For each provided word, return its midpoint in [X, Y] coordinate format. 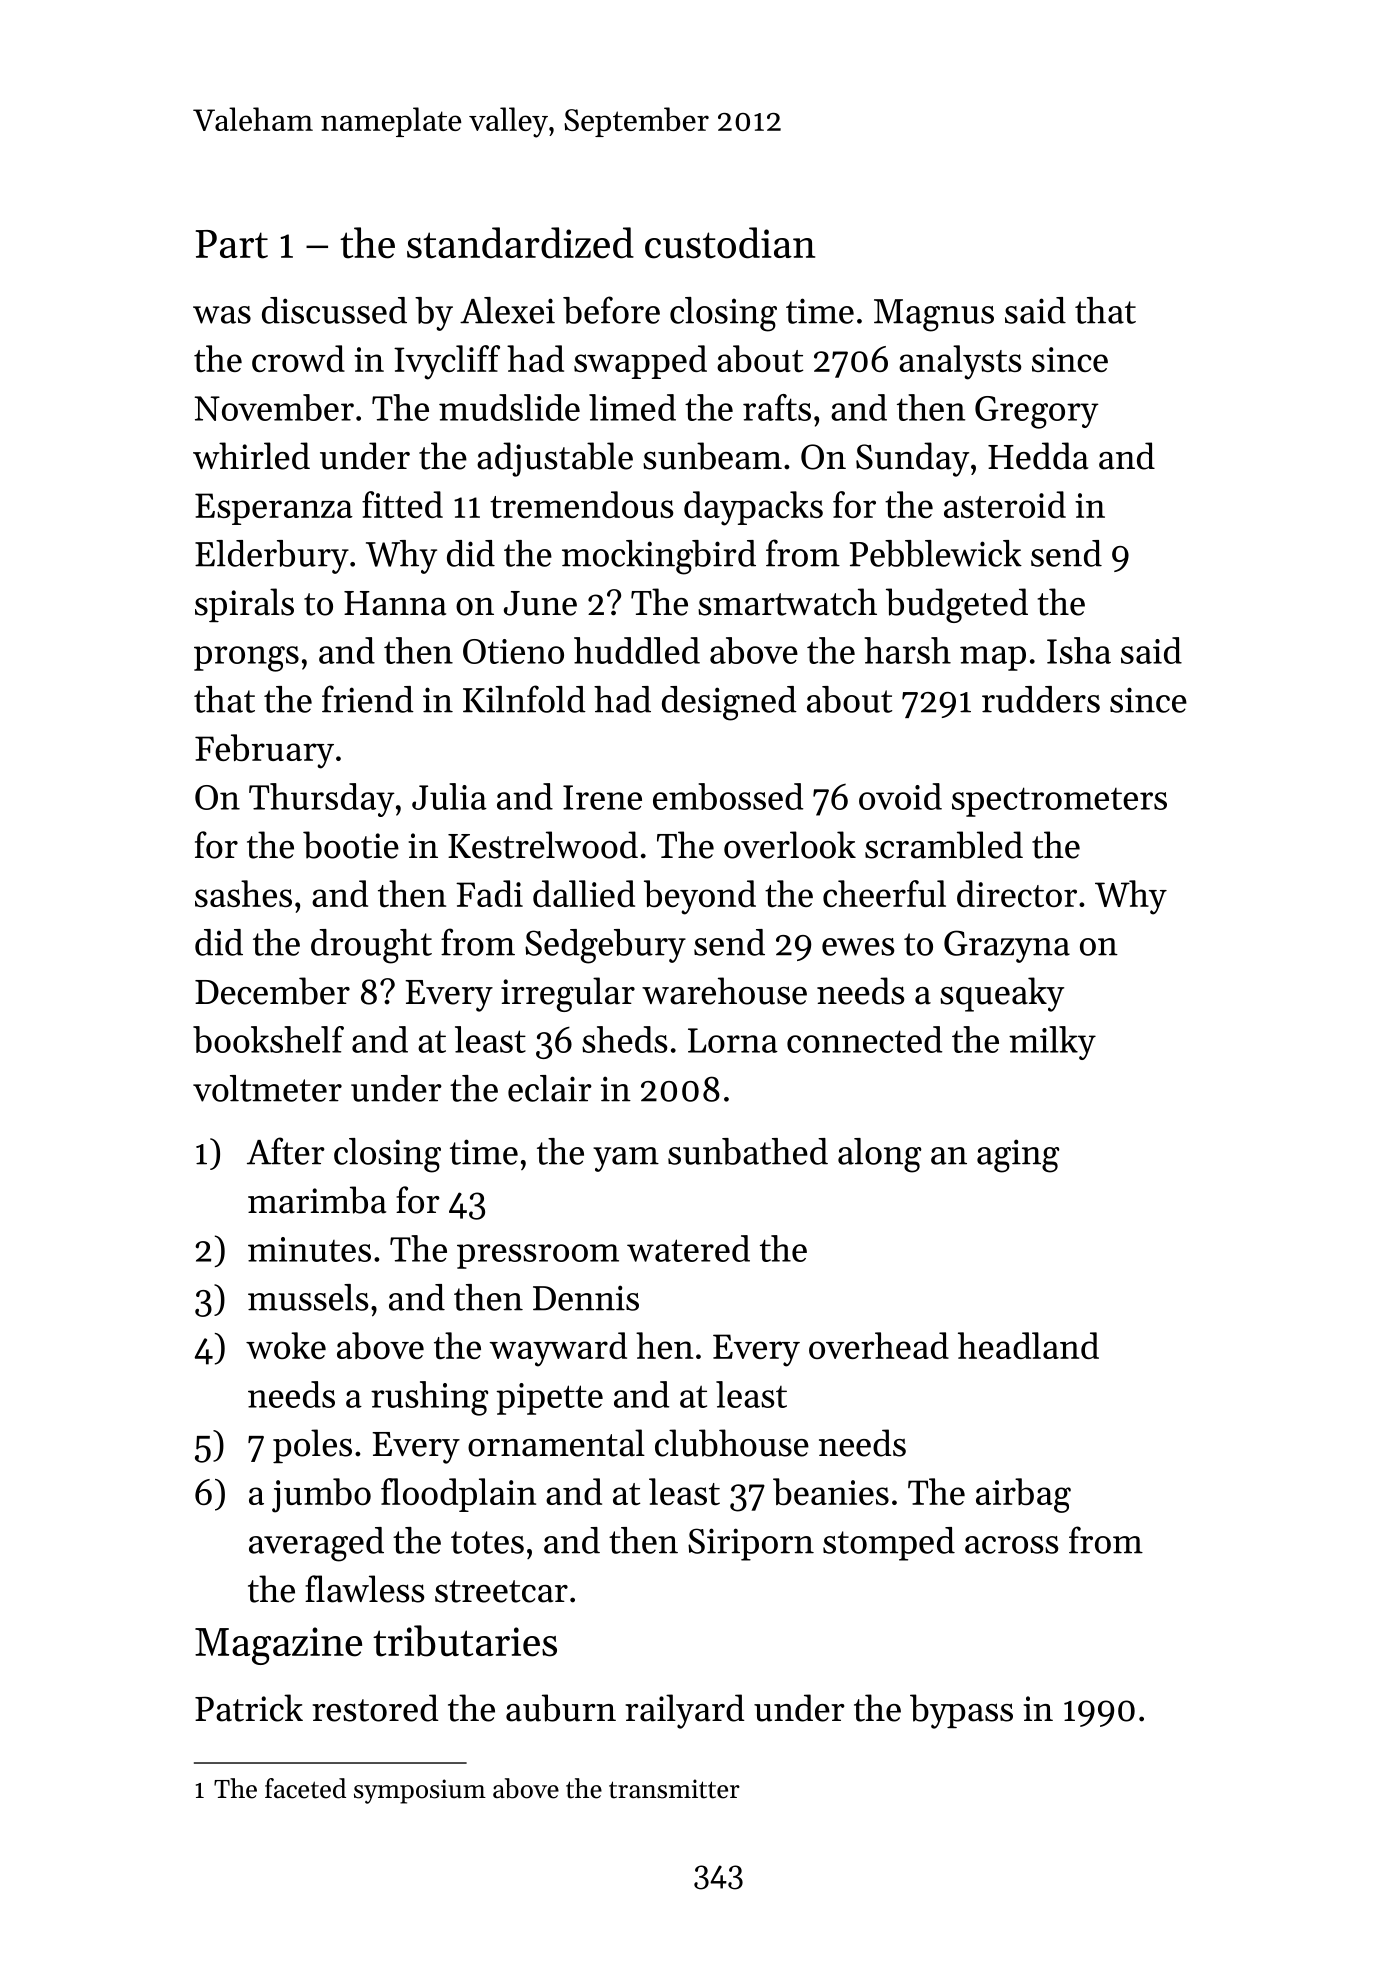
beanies [831, 1491]
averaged [316, 1544]
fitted [402, 504]
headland [1028, 1345]
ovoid [900, 796]
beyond [700, 897]
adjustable [555, 459]
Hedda [1038, 456]
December [272, 991]
